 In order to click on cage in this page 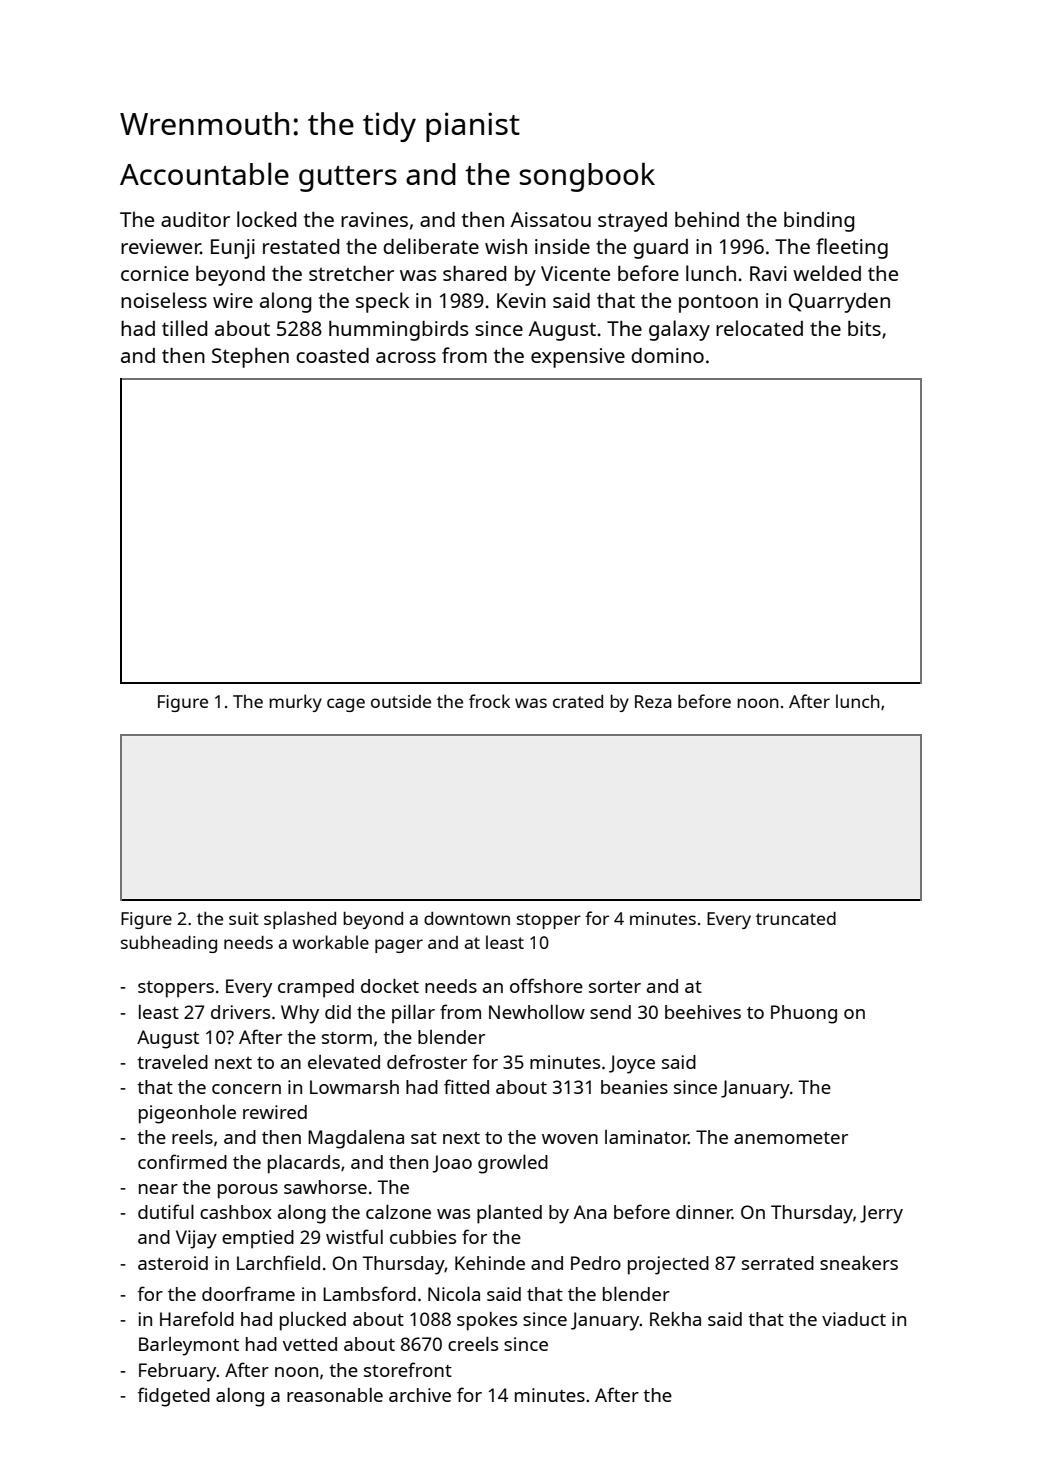, I will do `click(346, 705)`.
